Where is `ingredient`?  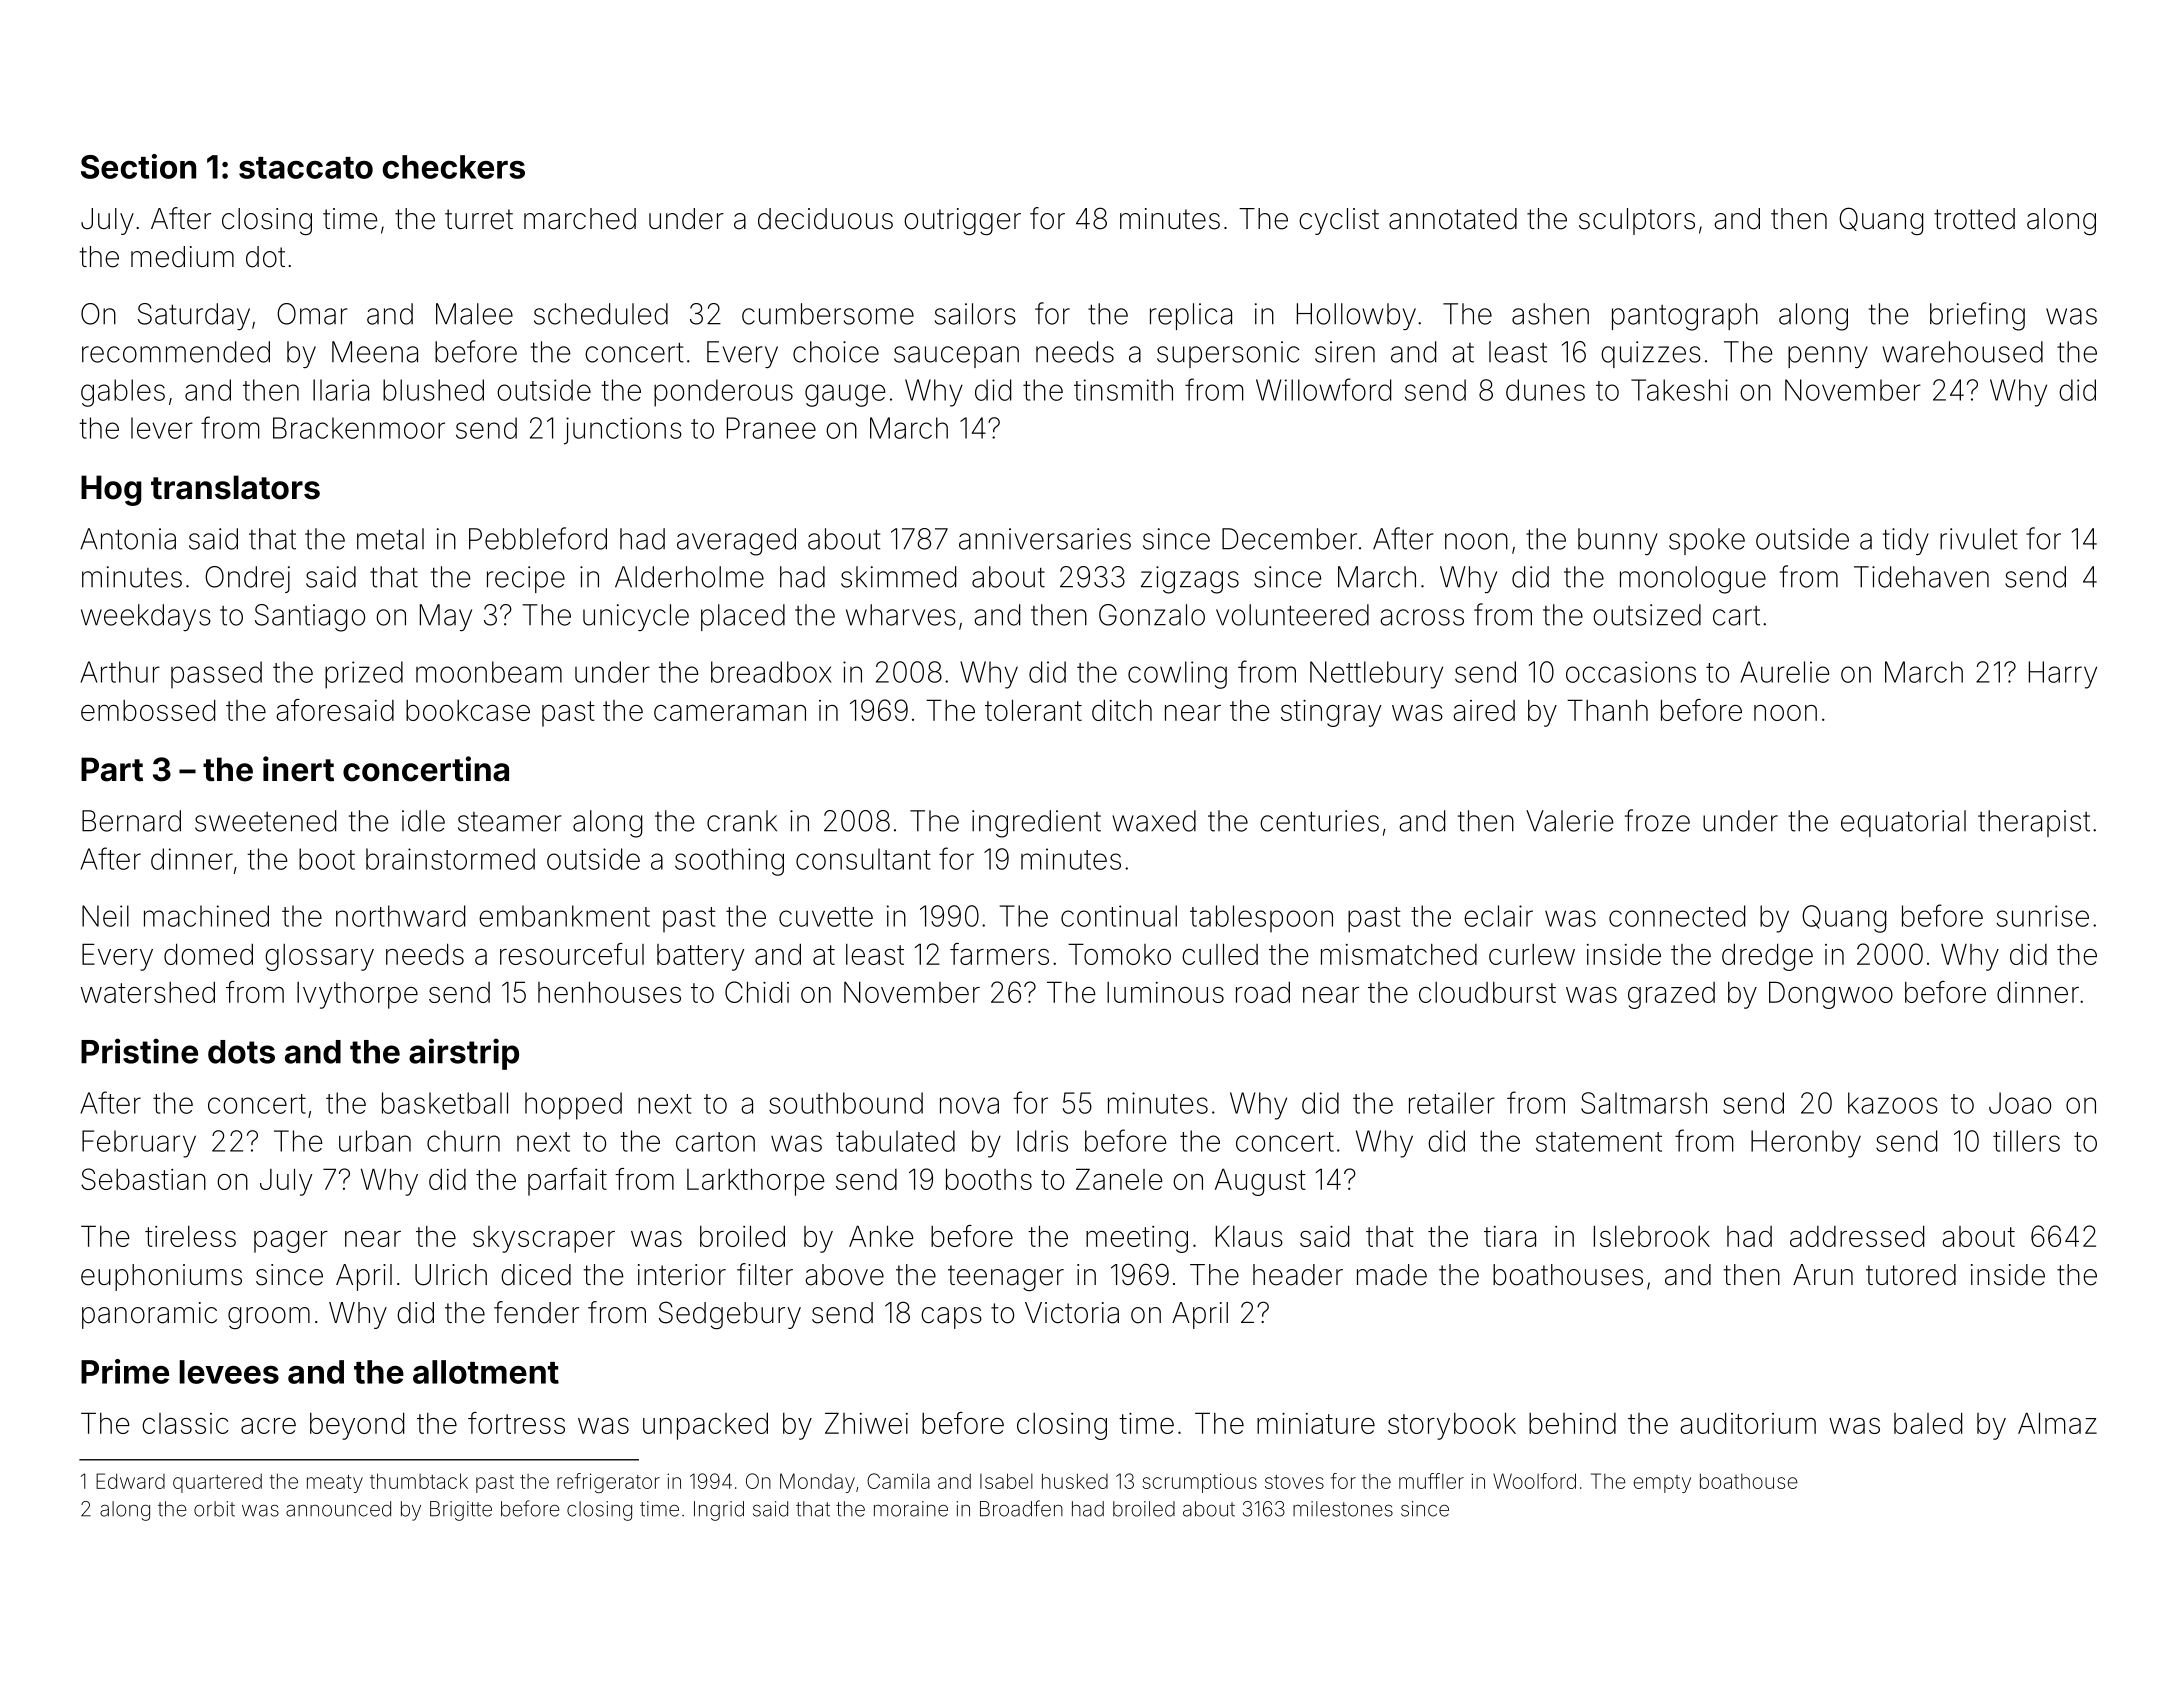
ingredient is located at coordinates (1036, 824).
